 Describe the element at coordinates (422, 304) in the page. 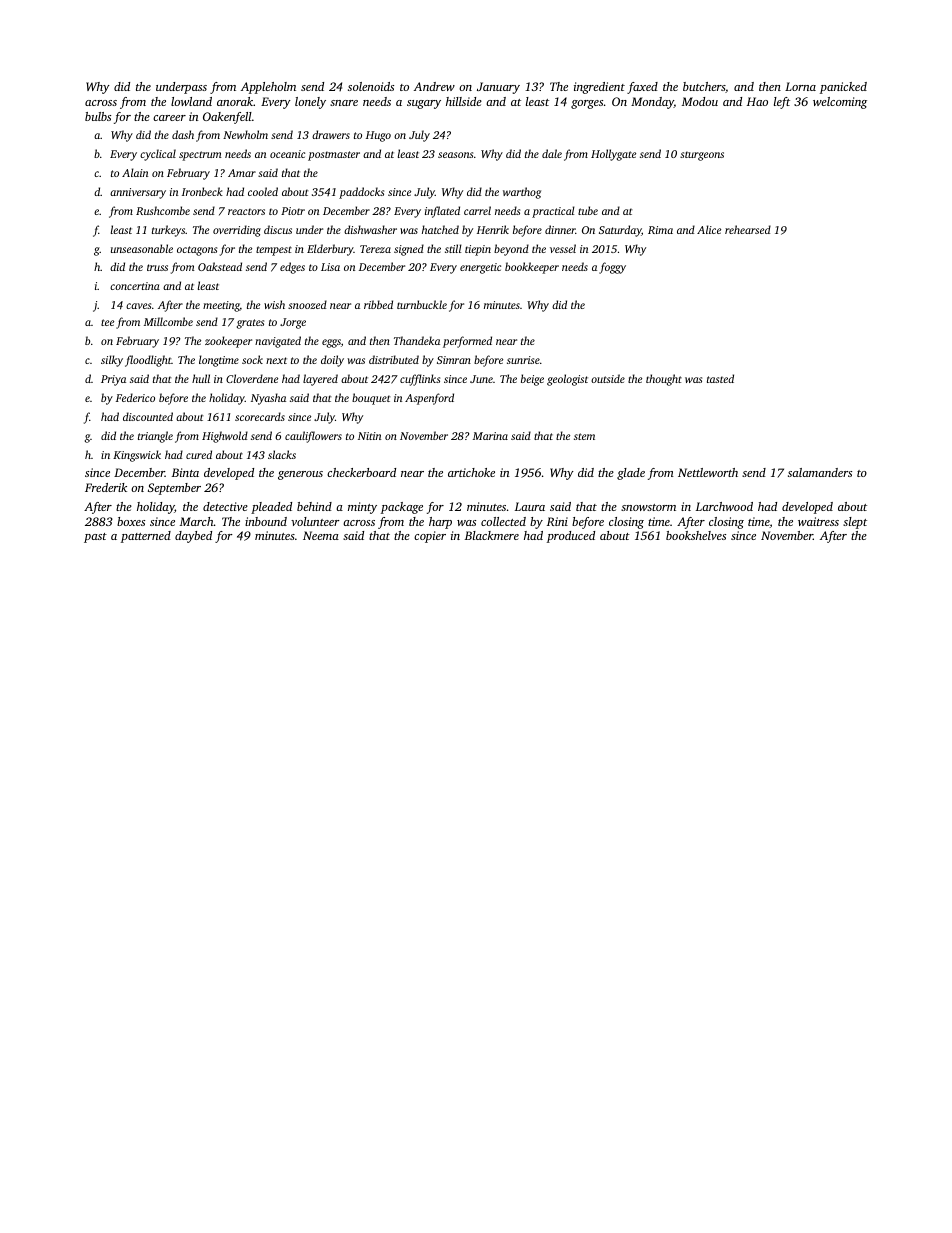

I see `turnbuckle` at that location.
